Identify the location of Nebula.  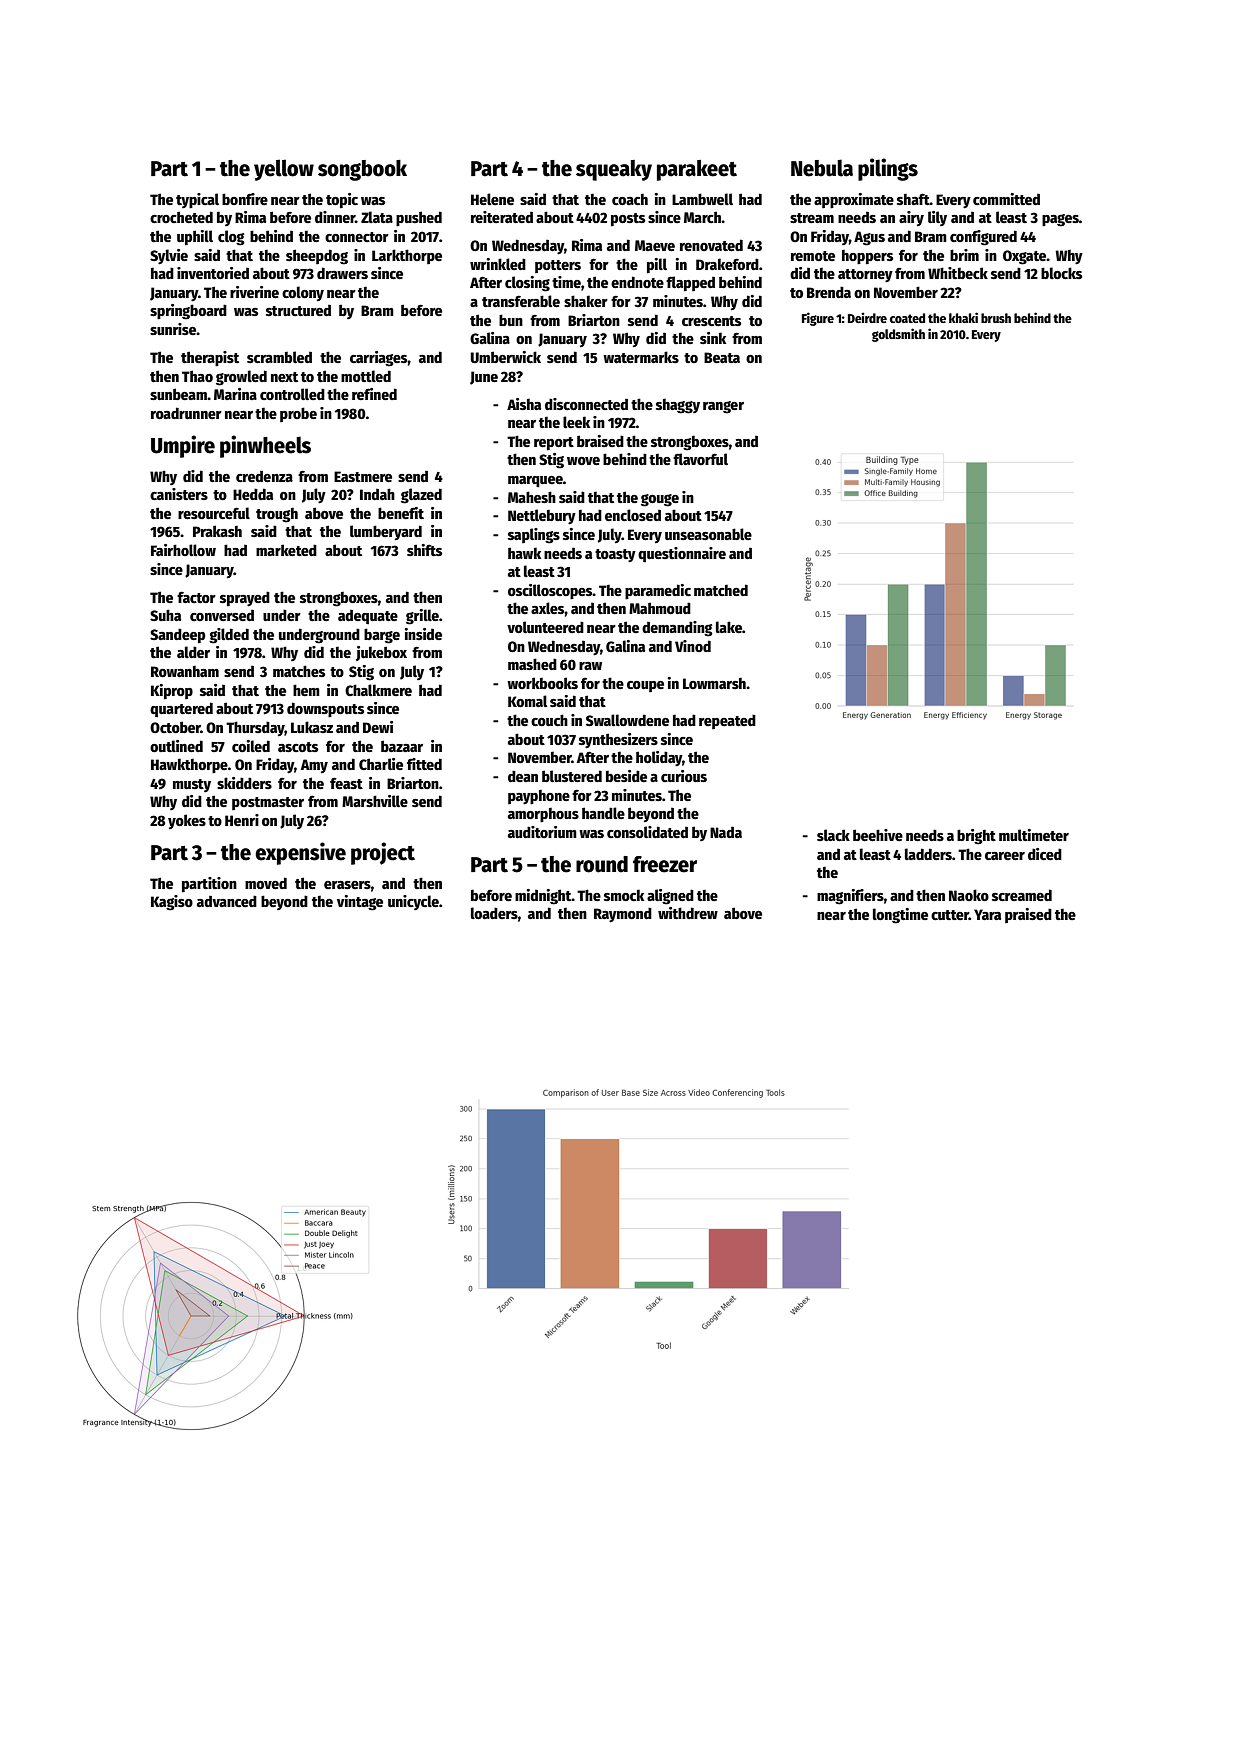
(822, 168).
